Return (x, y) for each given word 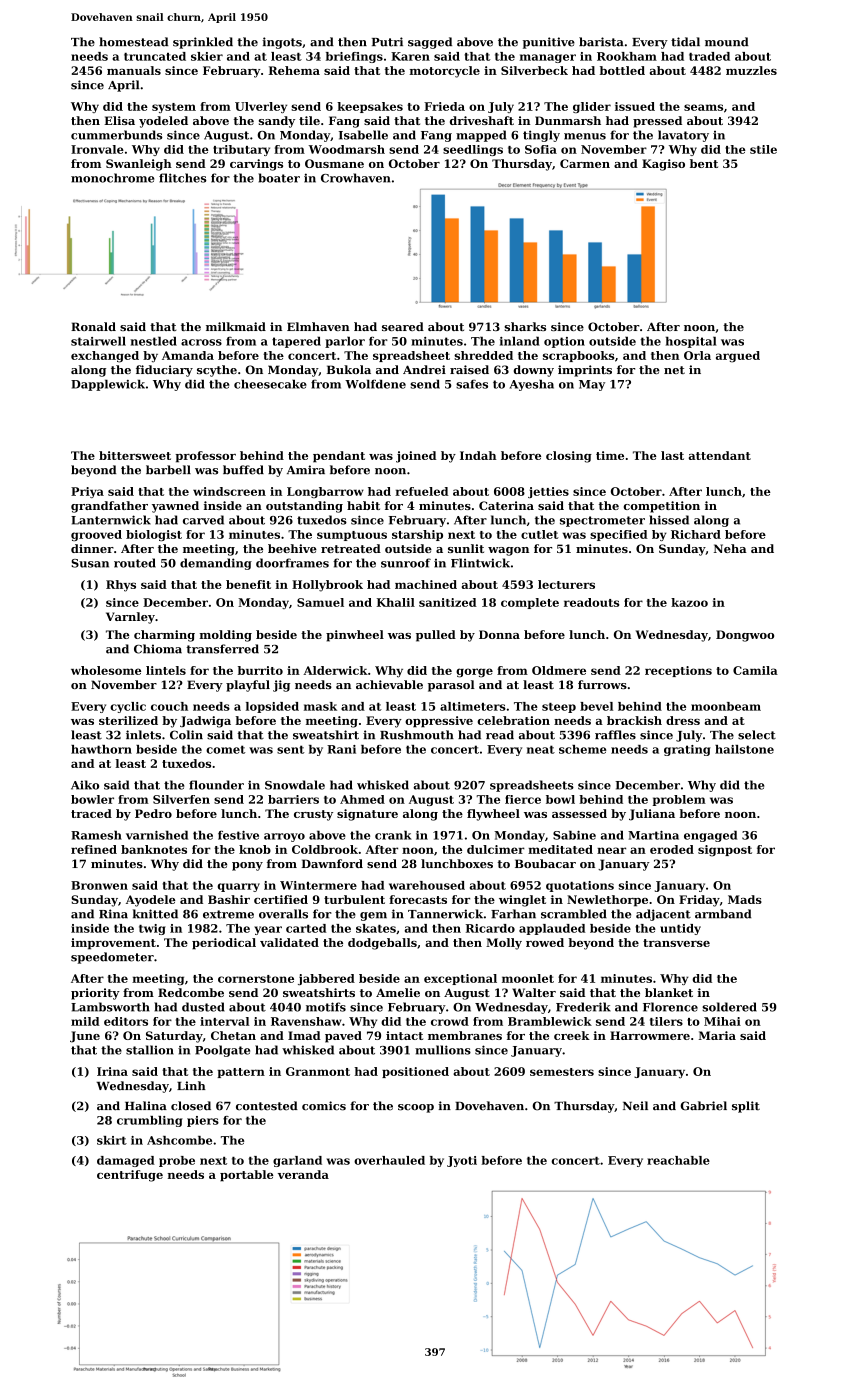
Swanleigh (139, 165)
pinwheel (355, 636)
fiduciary (164, 371)
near (611, 850)
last (672, 455)
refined (94, 849)
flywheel (493, 815)
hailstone (744, 749)
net (674, 370)
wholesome (106, 670)
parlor (345, 342)
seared (403, 326)
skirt (112, 1140)
